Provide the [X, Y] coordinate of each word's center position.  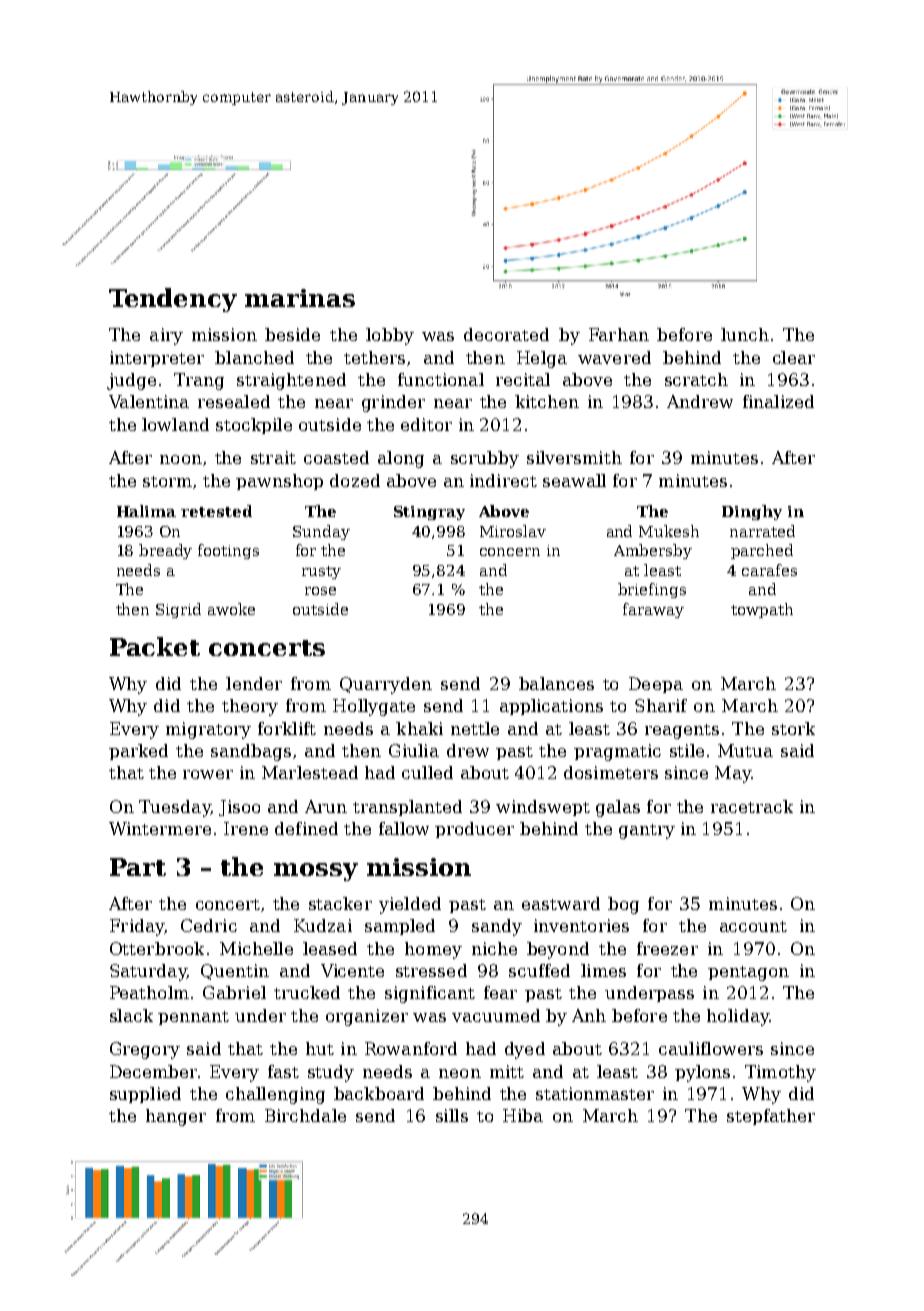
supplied [145, 1095]
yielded [410, 905]
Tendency [173, 300]
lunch [745, 334]
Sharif [661, 705]
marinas [300, 298]
